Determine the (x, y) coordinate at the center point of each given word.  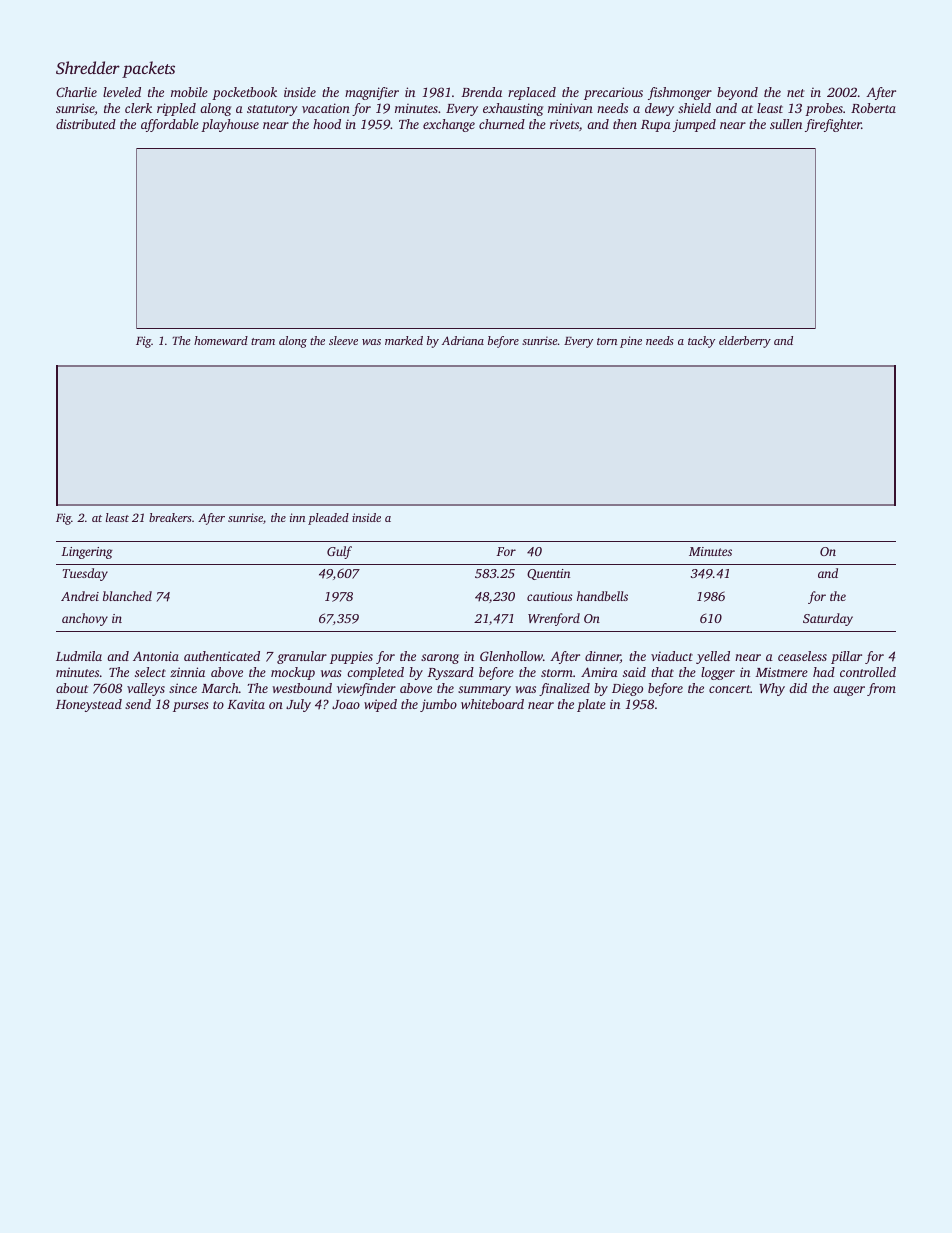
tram (263, 341)
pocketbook (244, 93)
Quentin (548, 574)
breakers (170, 517)
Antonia (156, 656)
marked (404, 340)
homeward (221, 340)
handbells (602, 596)
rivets (564, 124)
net (796, 93)
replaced (532, 93)
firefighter (833, 125)
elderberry (745, 342)
